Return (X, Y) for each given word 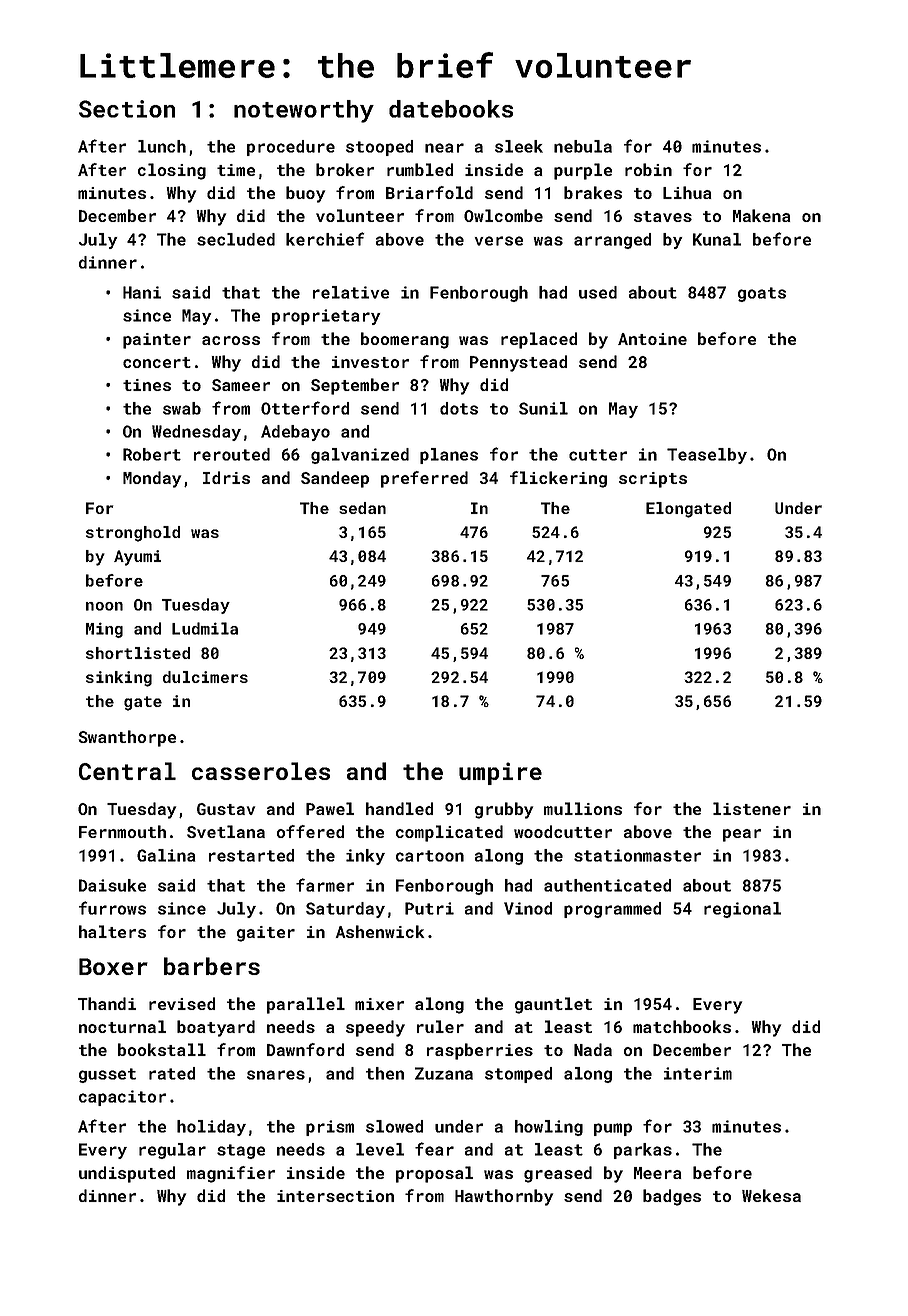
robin (648, 169)
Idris (226, 477)
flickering (558, 479)
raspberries (480, 1051)
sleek (519, 146)
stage (241, 1151)
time (236, 170)
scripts (653, 480)
